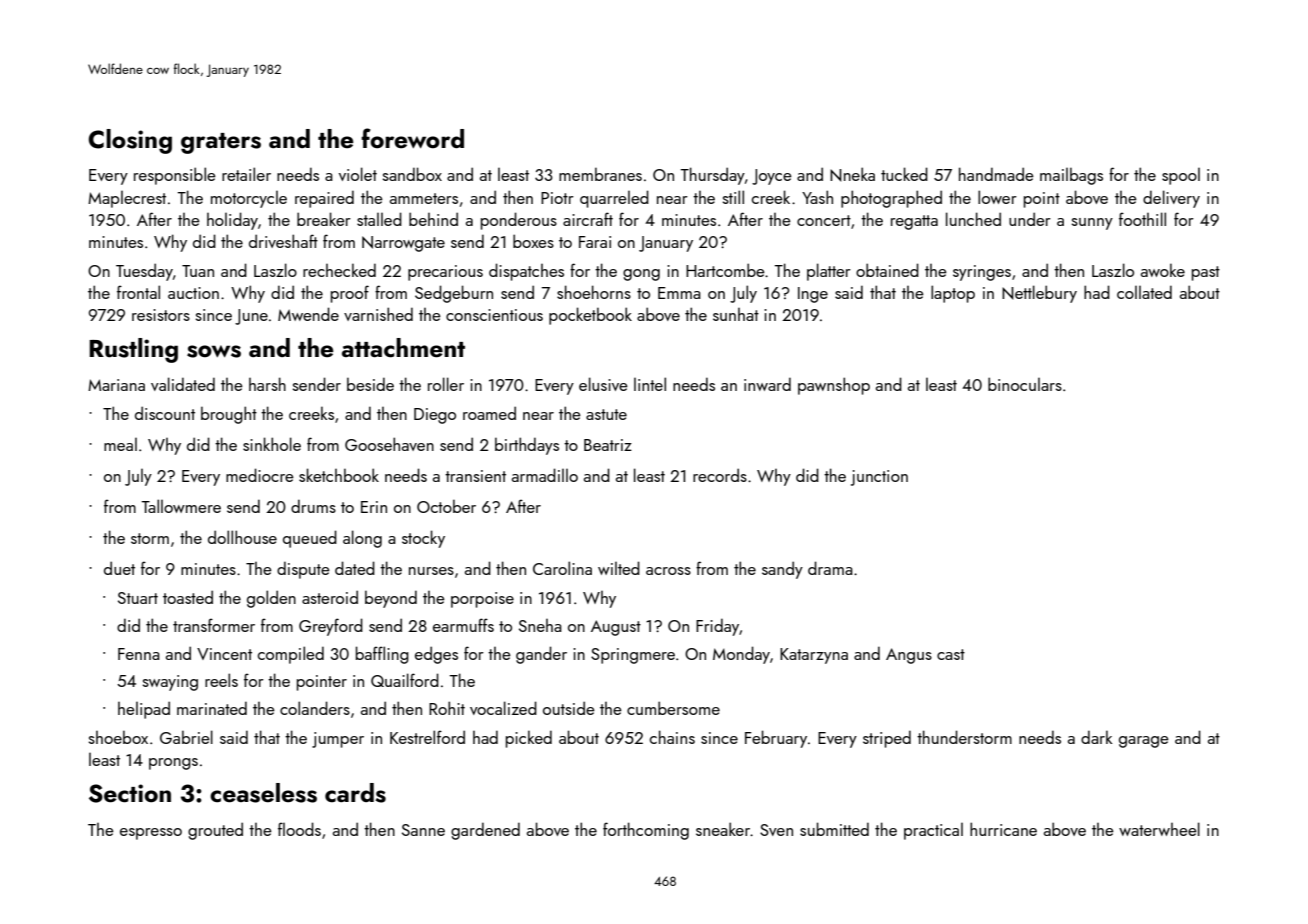 The image size is (1308, 924). Describe the element at coordinates (590, 316) in the document. I see `pocketbook` at that location.
